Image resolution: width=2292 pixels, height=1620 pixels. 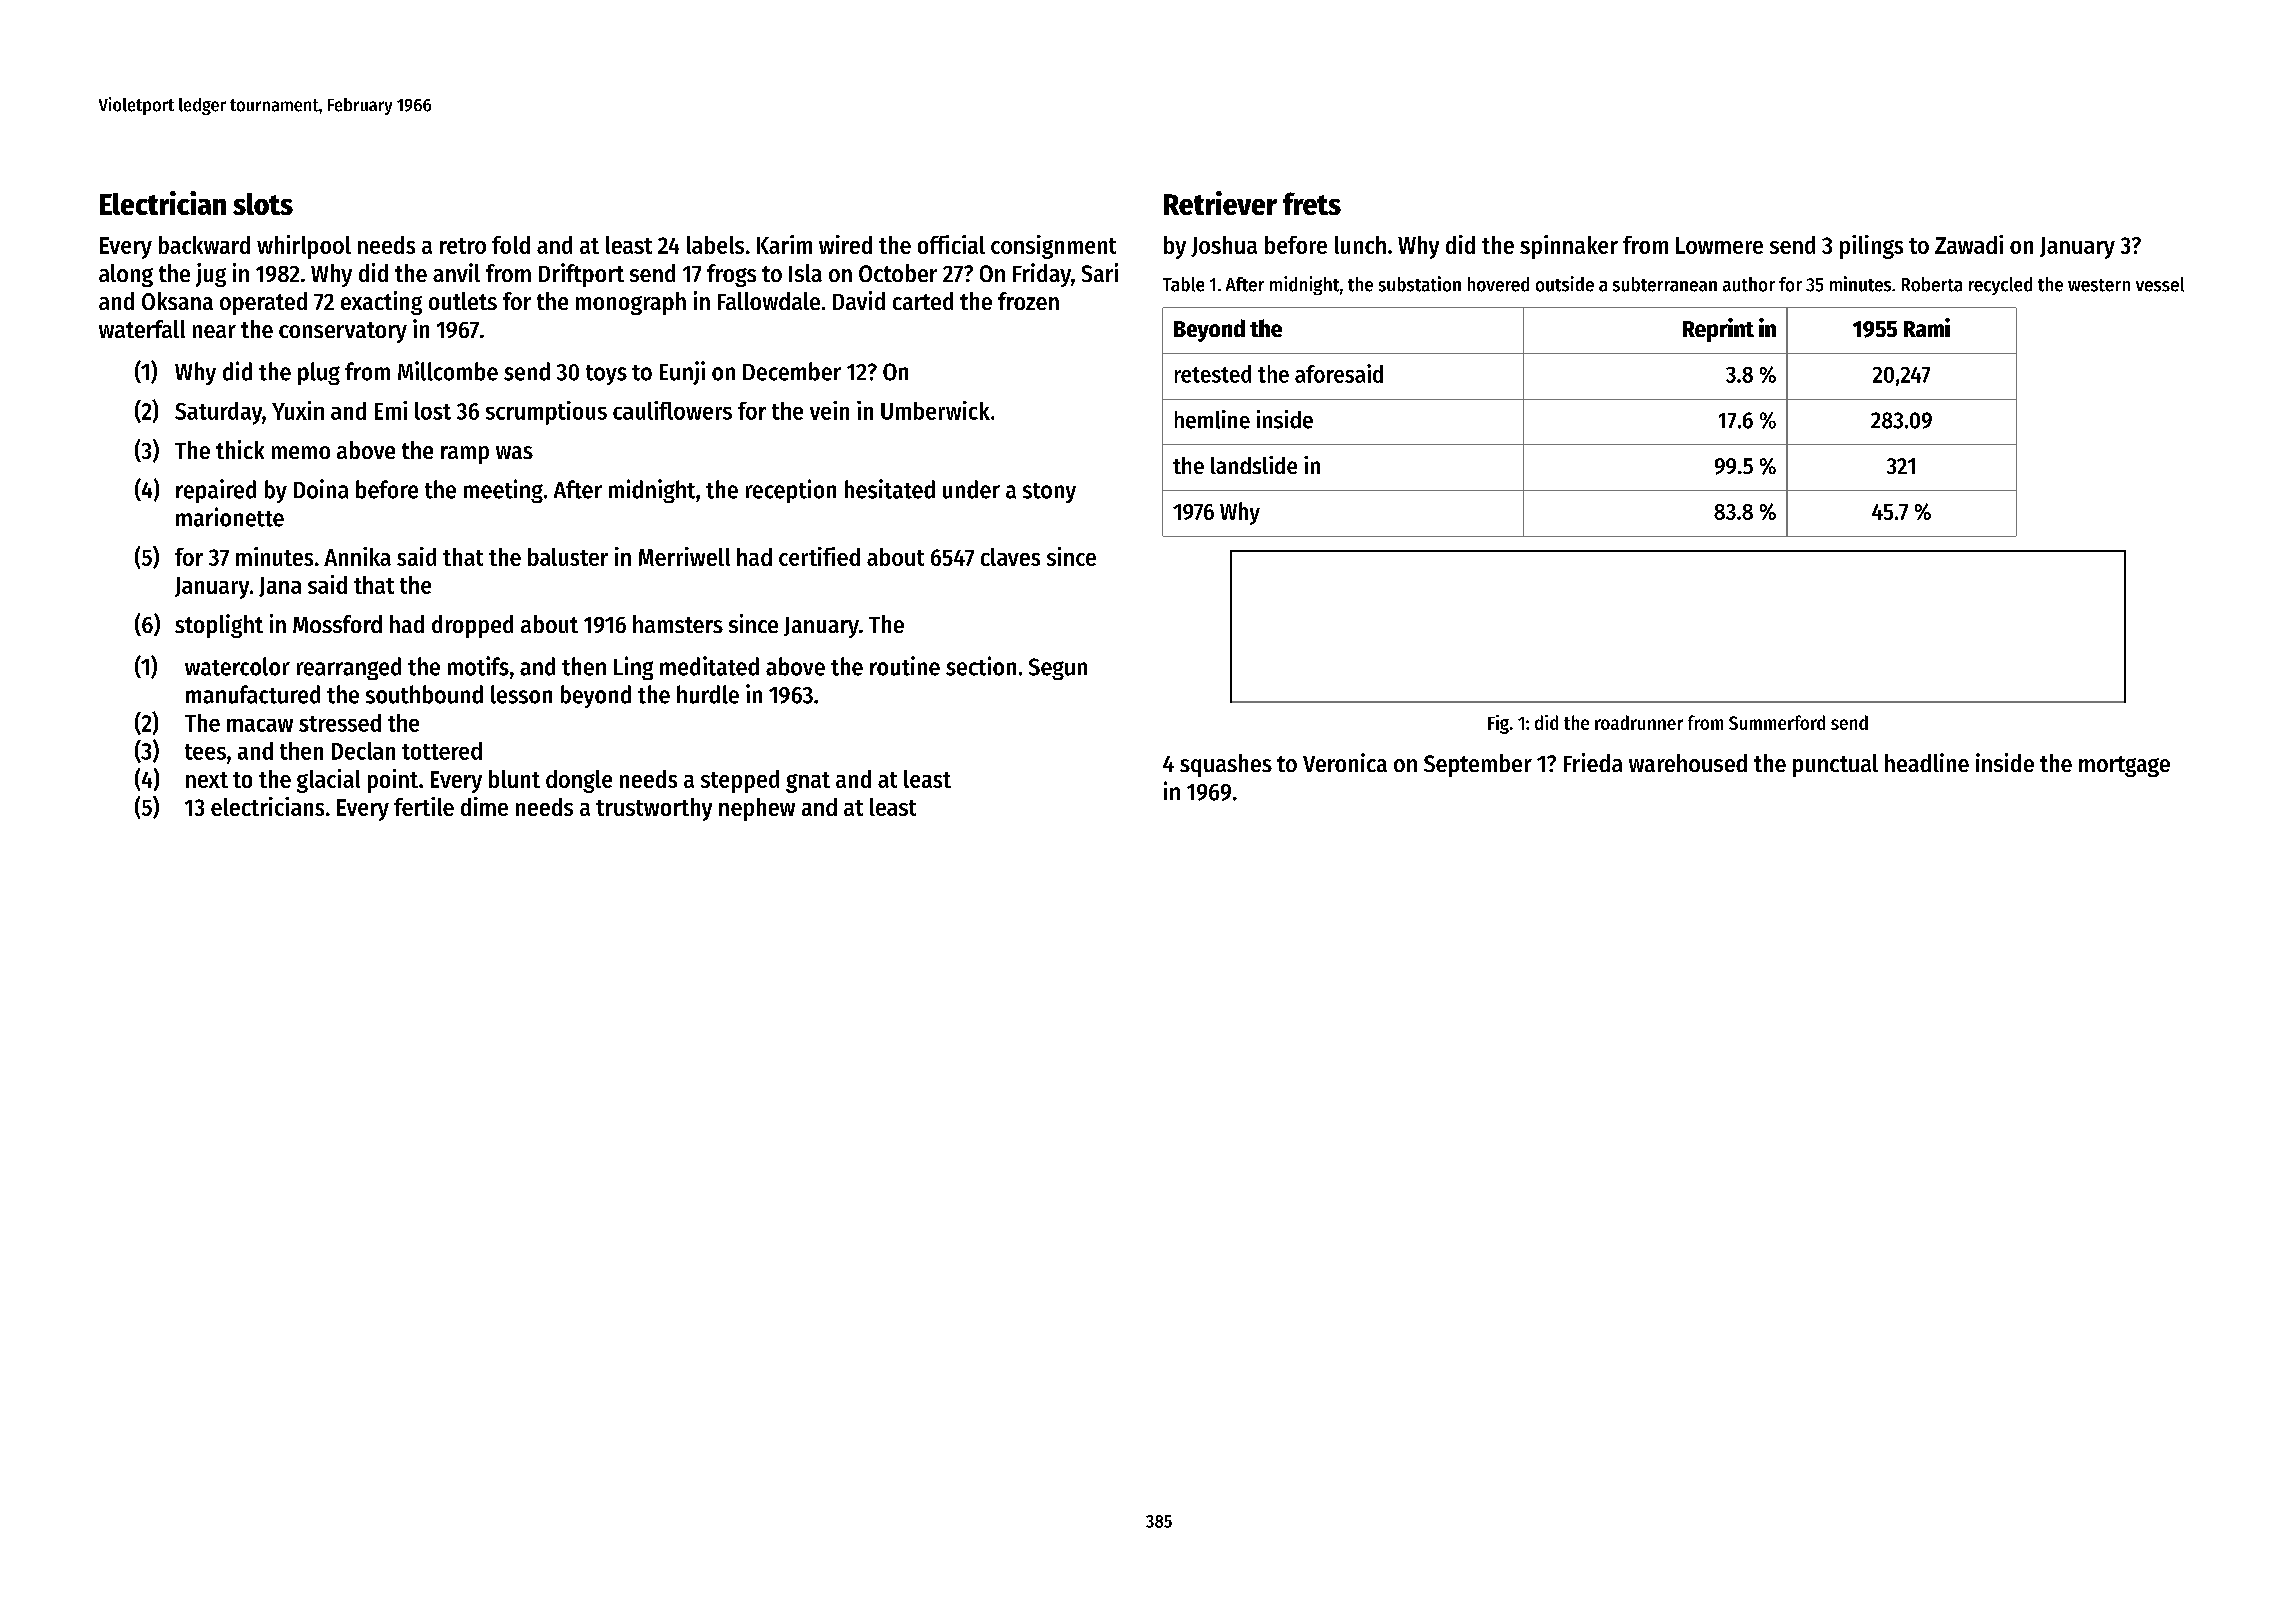 What do you see at coordinates (1254, 465) in the page?
I see `landslide` at bounding box center [1254, 465].
